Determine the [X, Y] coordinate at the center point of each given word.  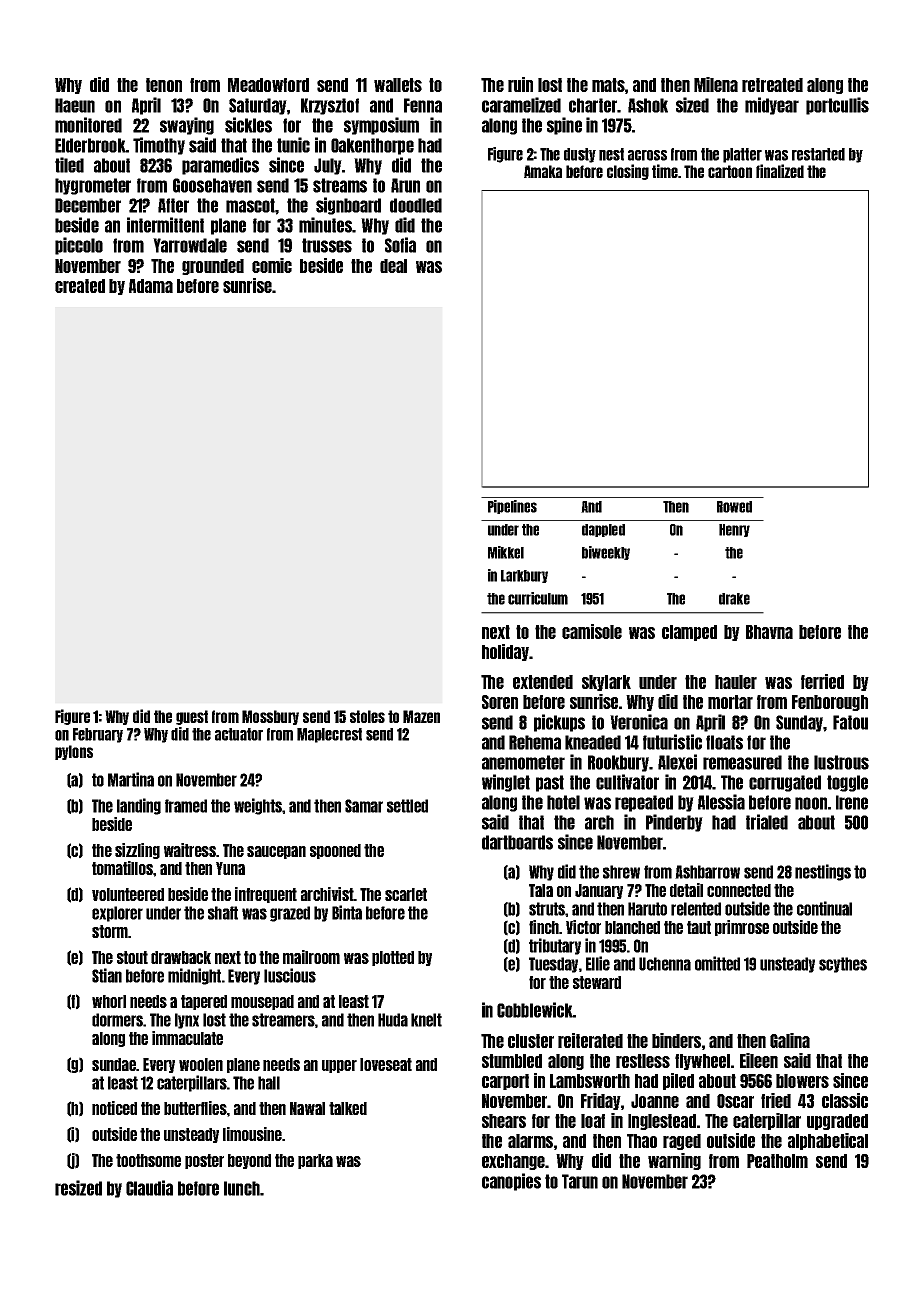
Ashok [648, 105]
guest [192, 717]
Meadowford [268, 85]
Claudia [149, 1188]
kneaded [593, 742]
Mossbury [270, 717]
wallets [398, 85]
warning [674, 1161]
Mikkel [506, 552]
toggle [847, 783]
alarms [530, 1141]
